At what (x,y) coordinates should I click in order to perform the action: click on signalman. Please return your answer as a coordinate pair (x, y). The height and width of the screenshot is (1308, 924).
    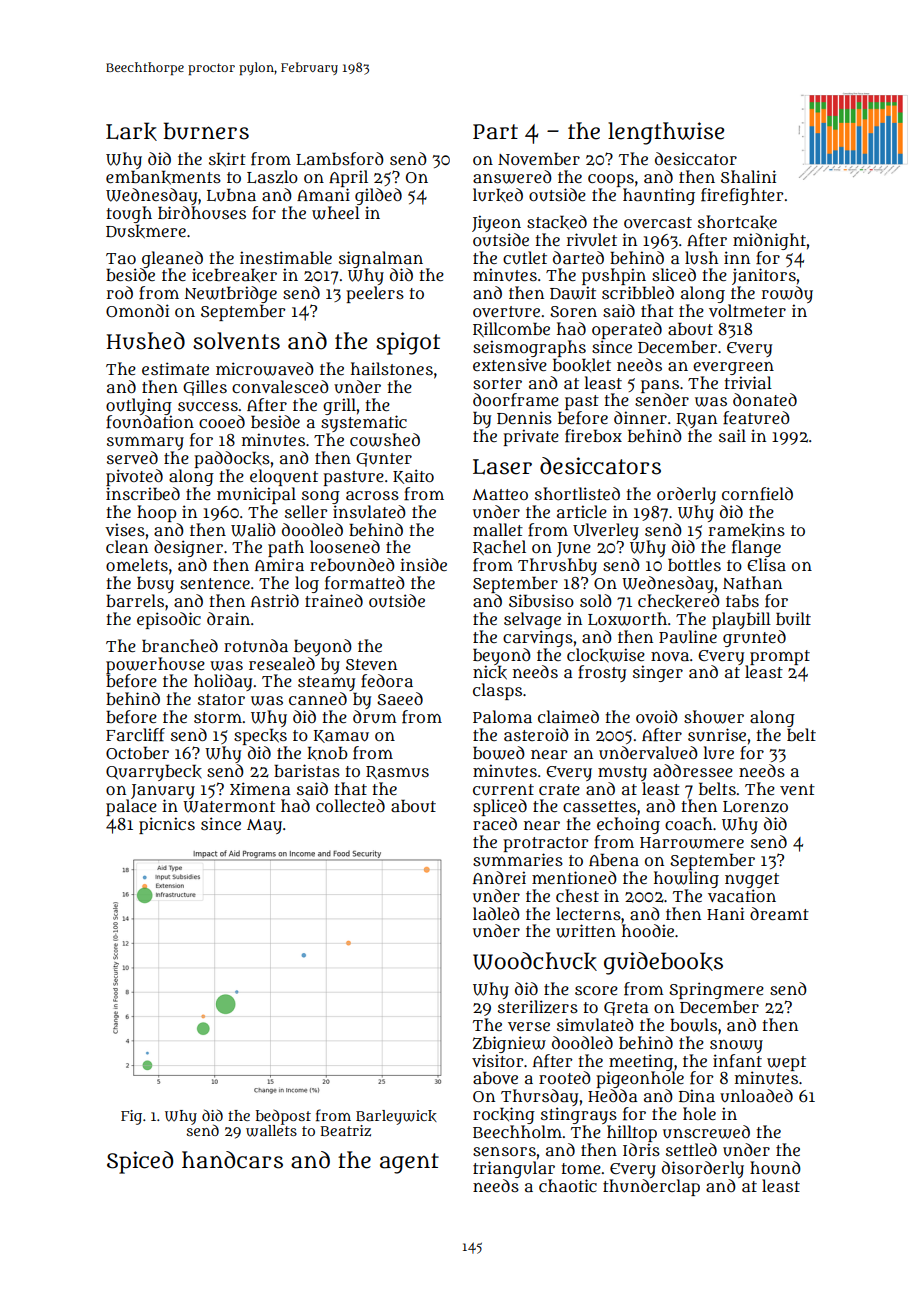
    Looking at the image, I should click on (381, 259).
